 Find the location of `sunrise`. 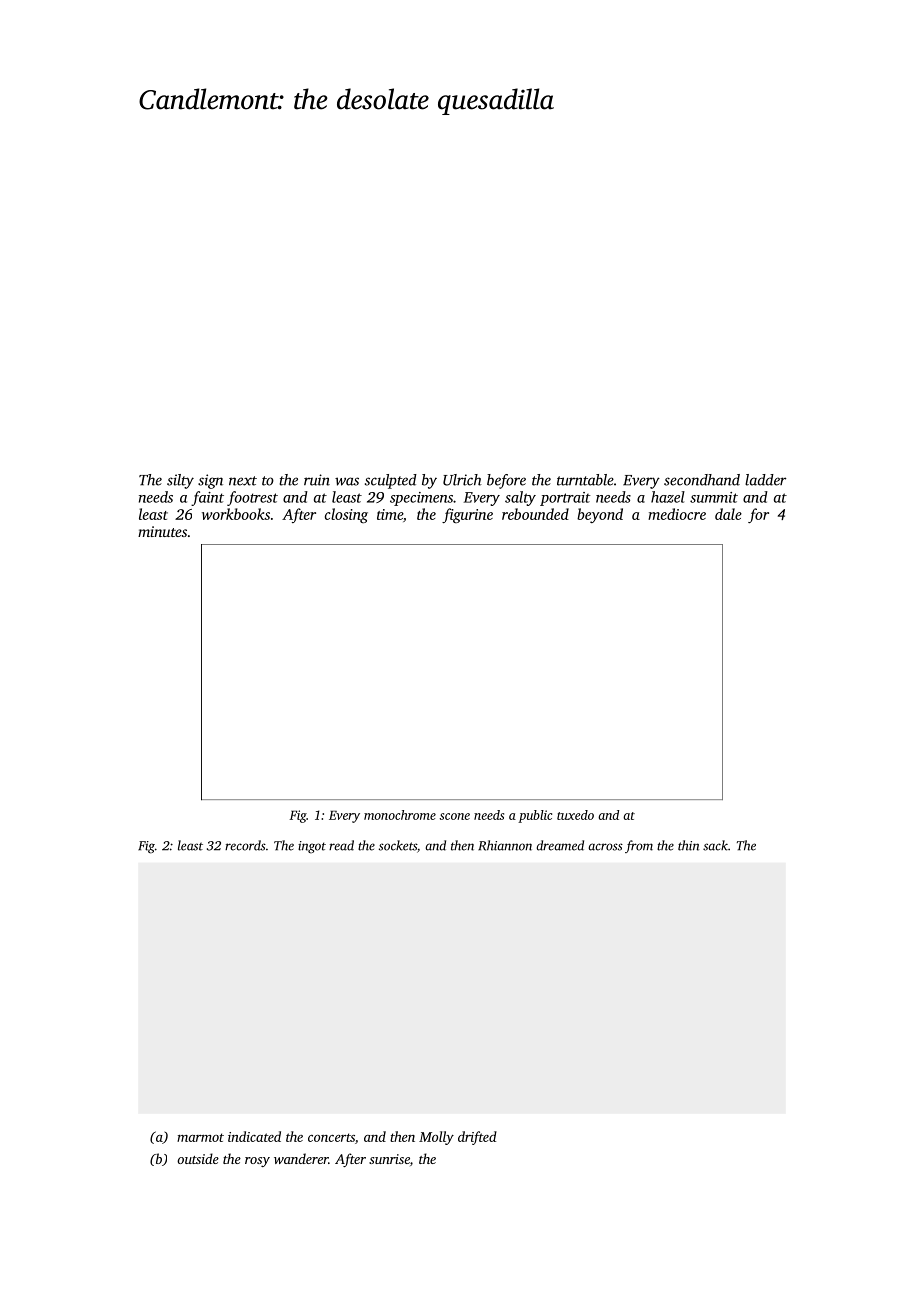

sunrise is located at coordinates (389, 1159).
